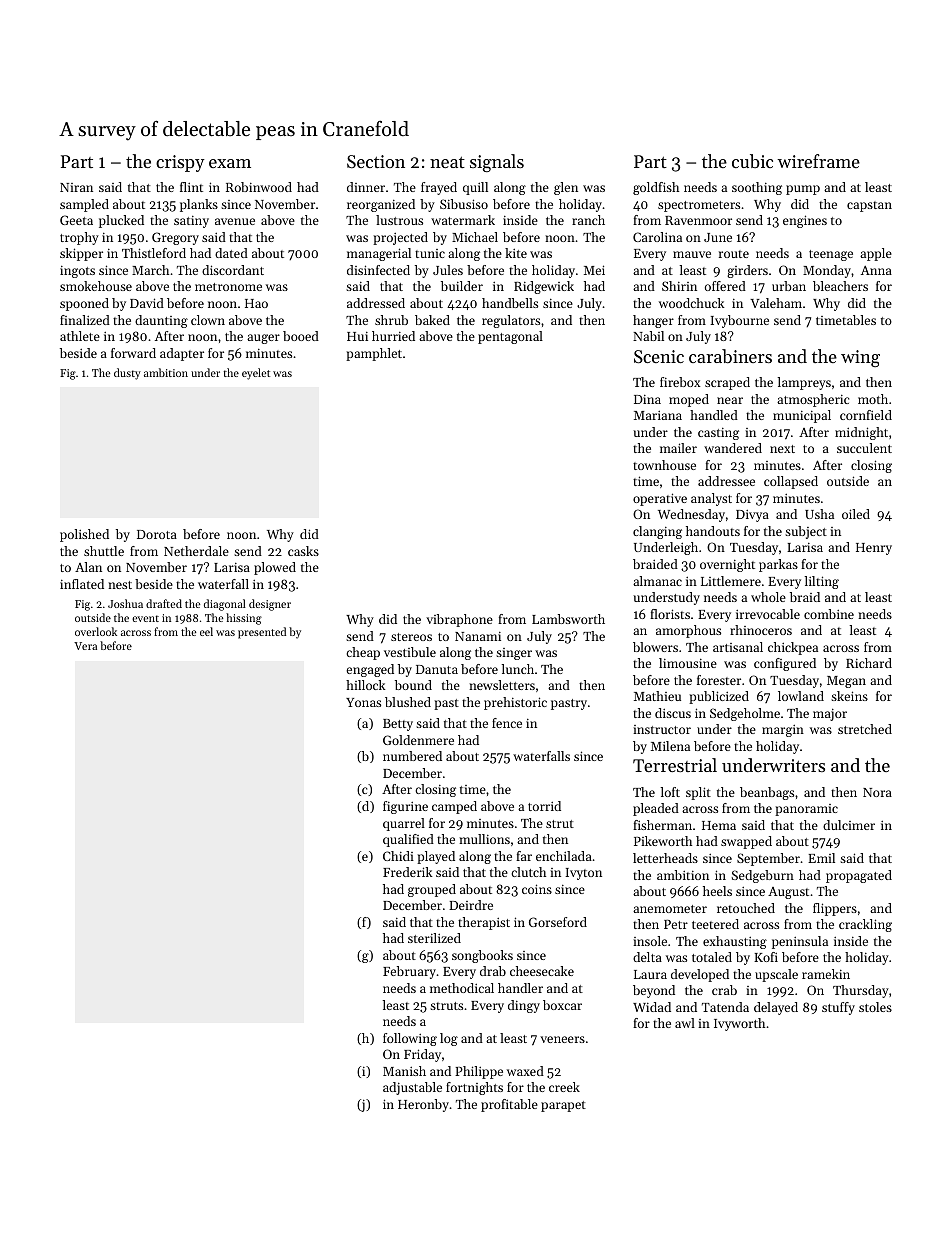 This page has height=1233, width=952. I want to click on Niran, so click(76, 187).
